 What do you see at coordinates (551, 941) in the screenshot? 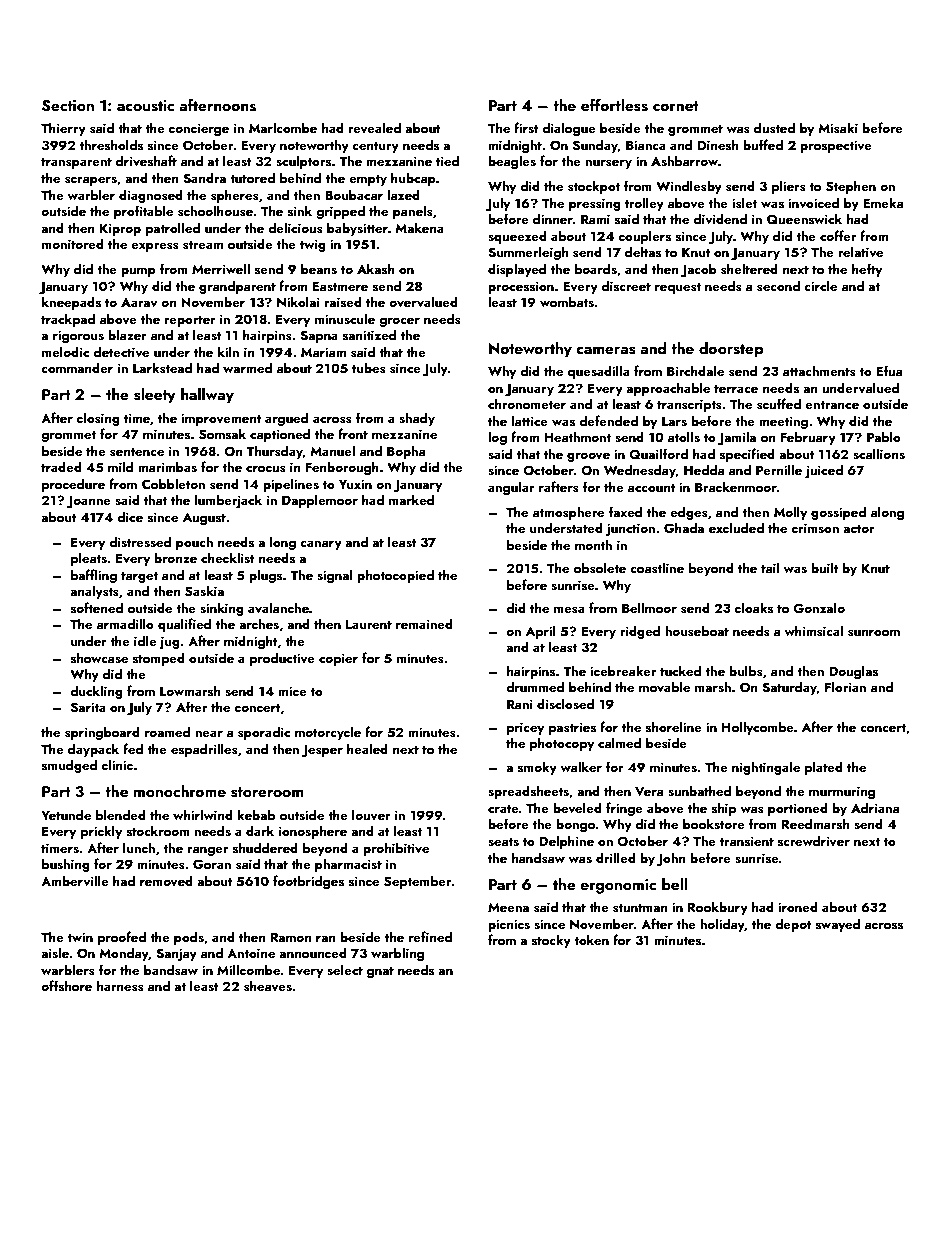
I see `stocky` at bounding box center [551, 941].
